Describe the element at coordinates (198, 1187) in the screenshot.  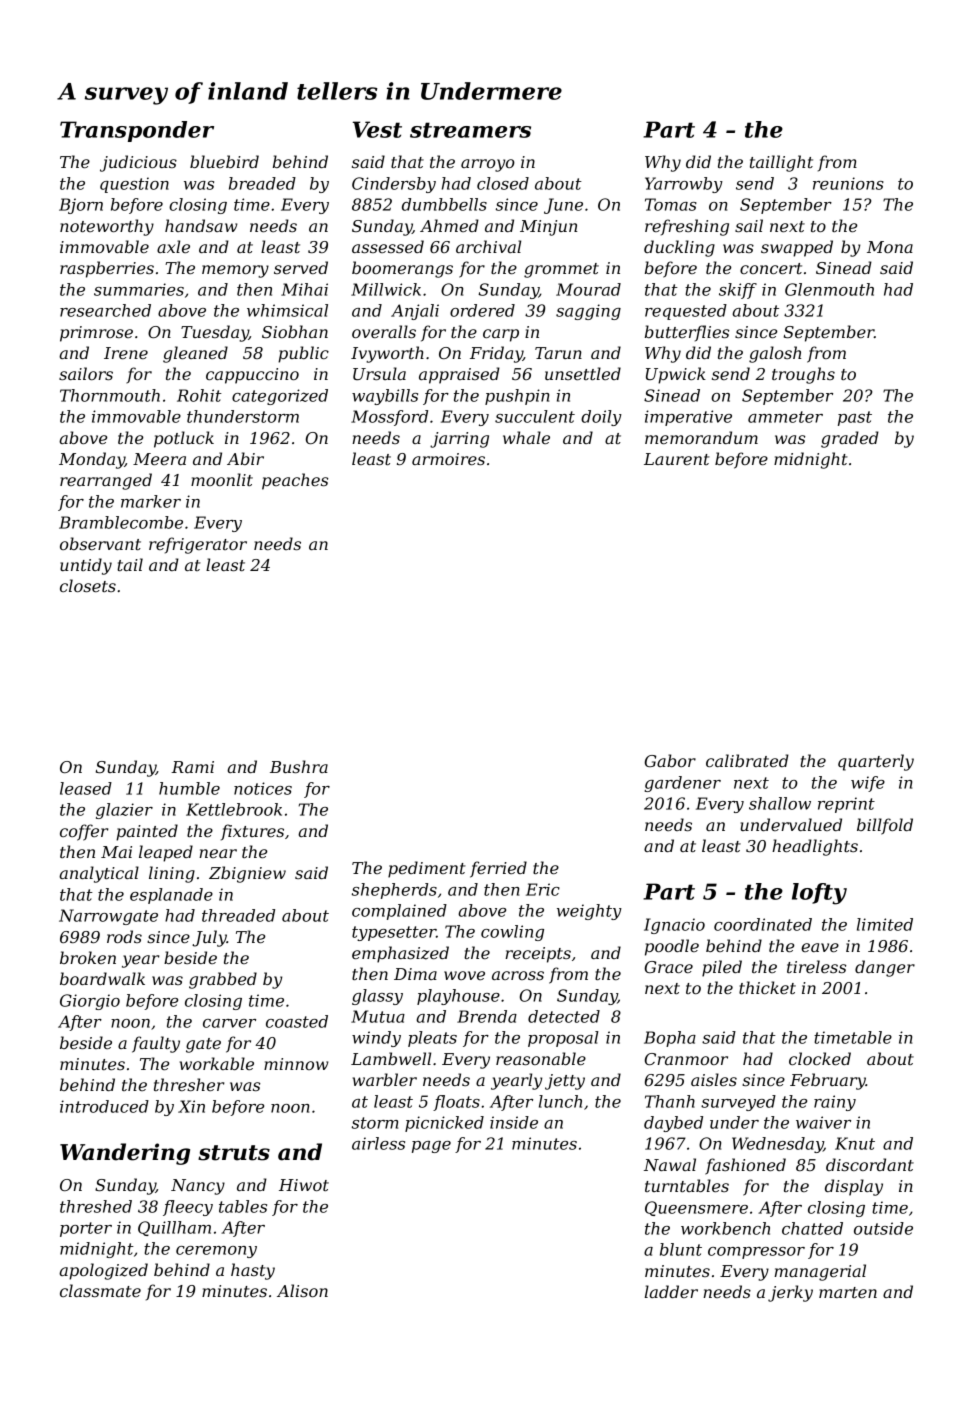
I see `Nancy` at that location.
